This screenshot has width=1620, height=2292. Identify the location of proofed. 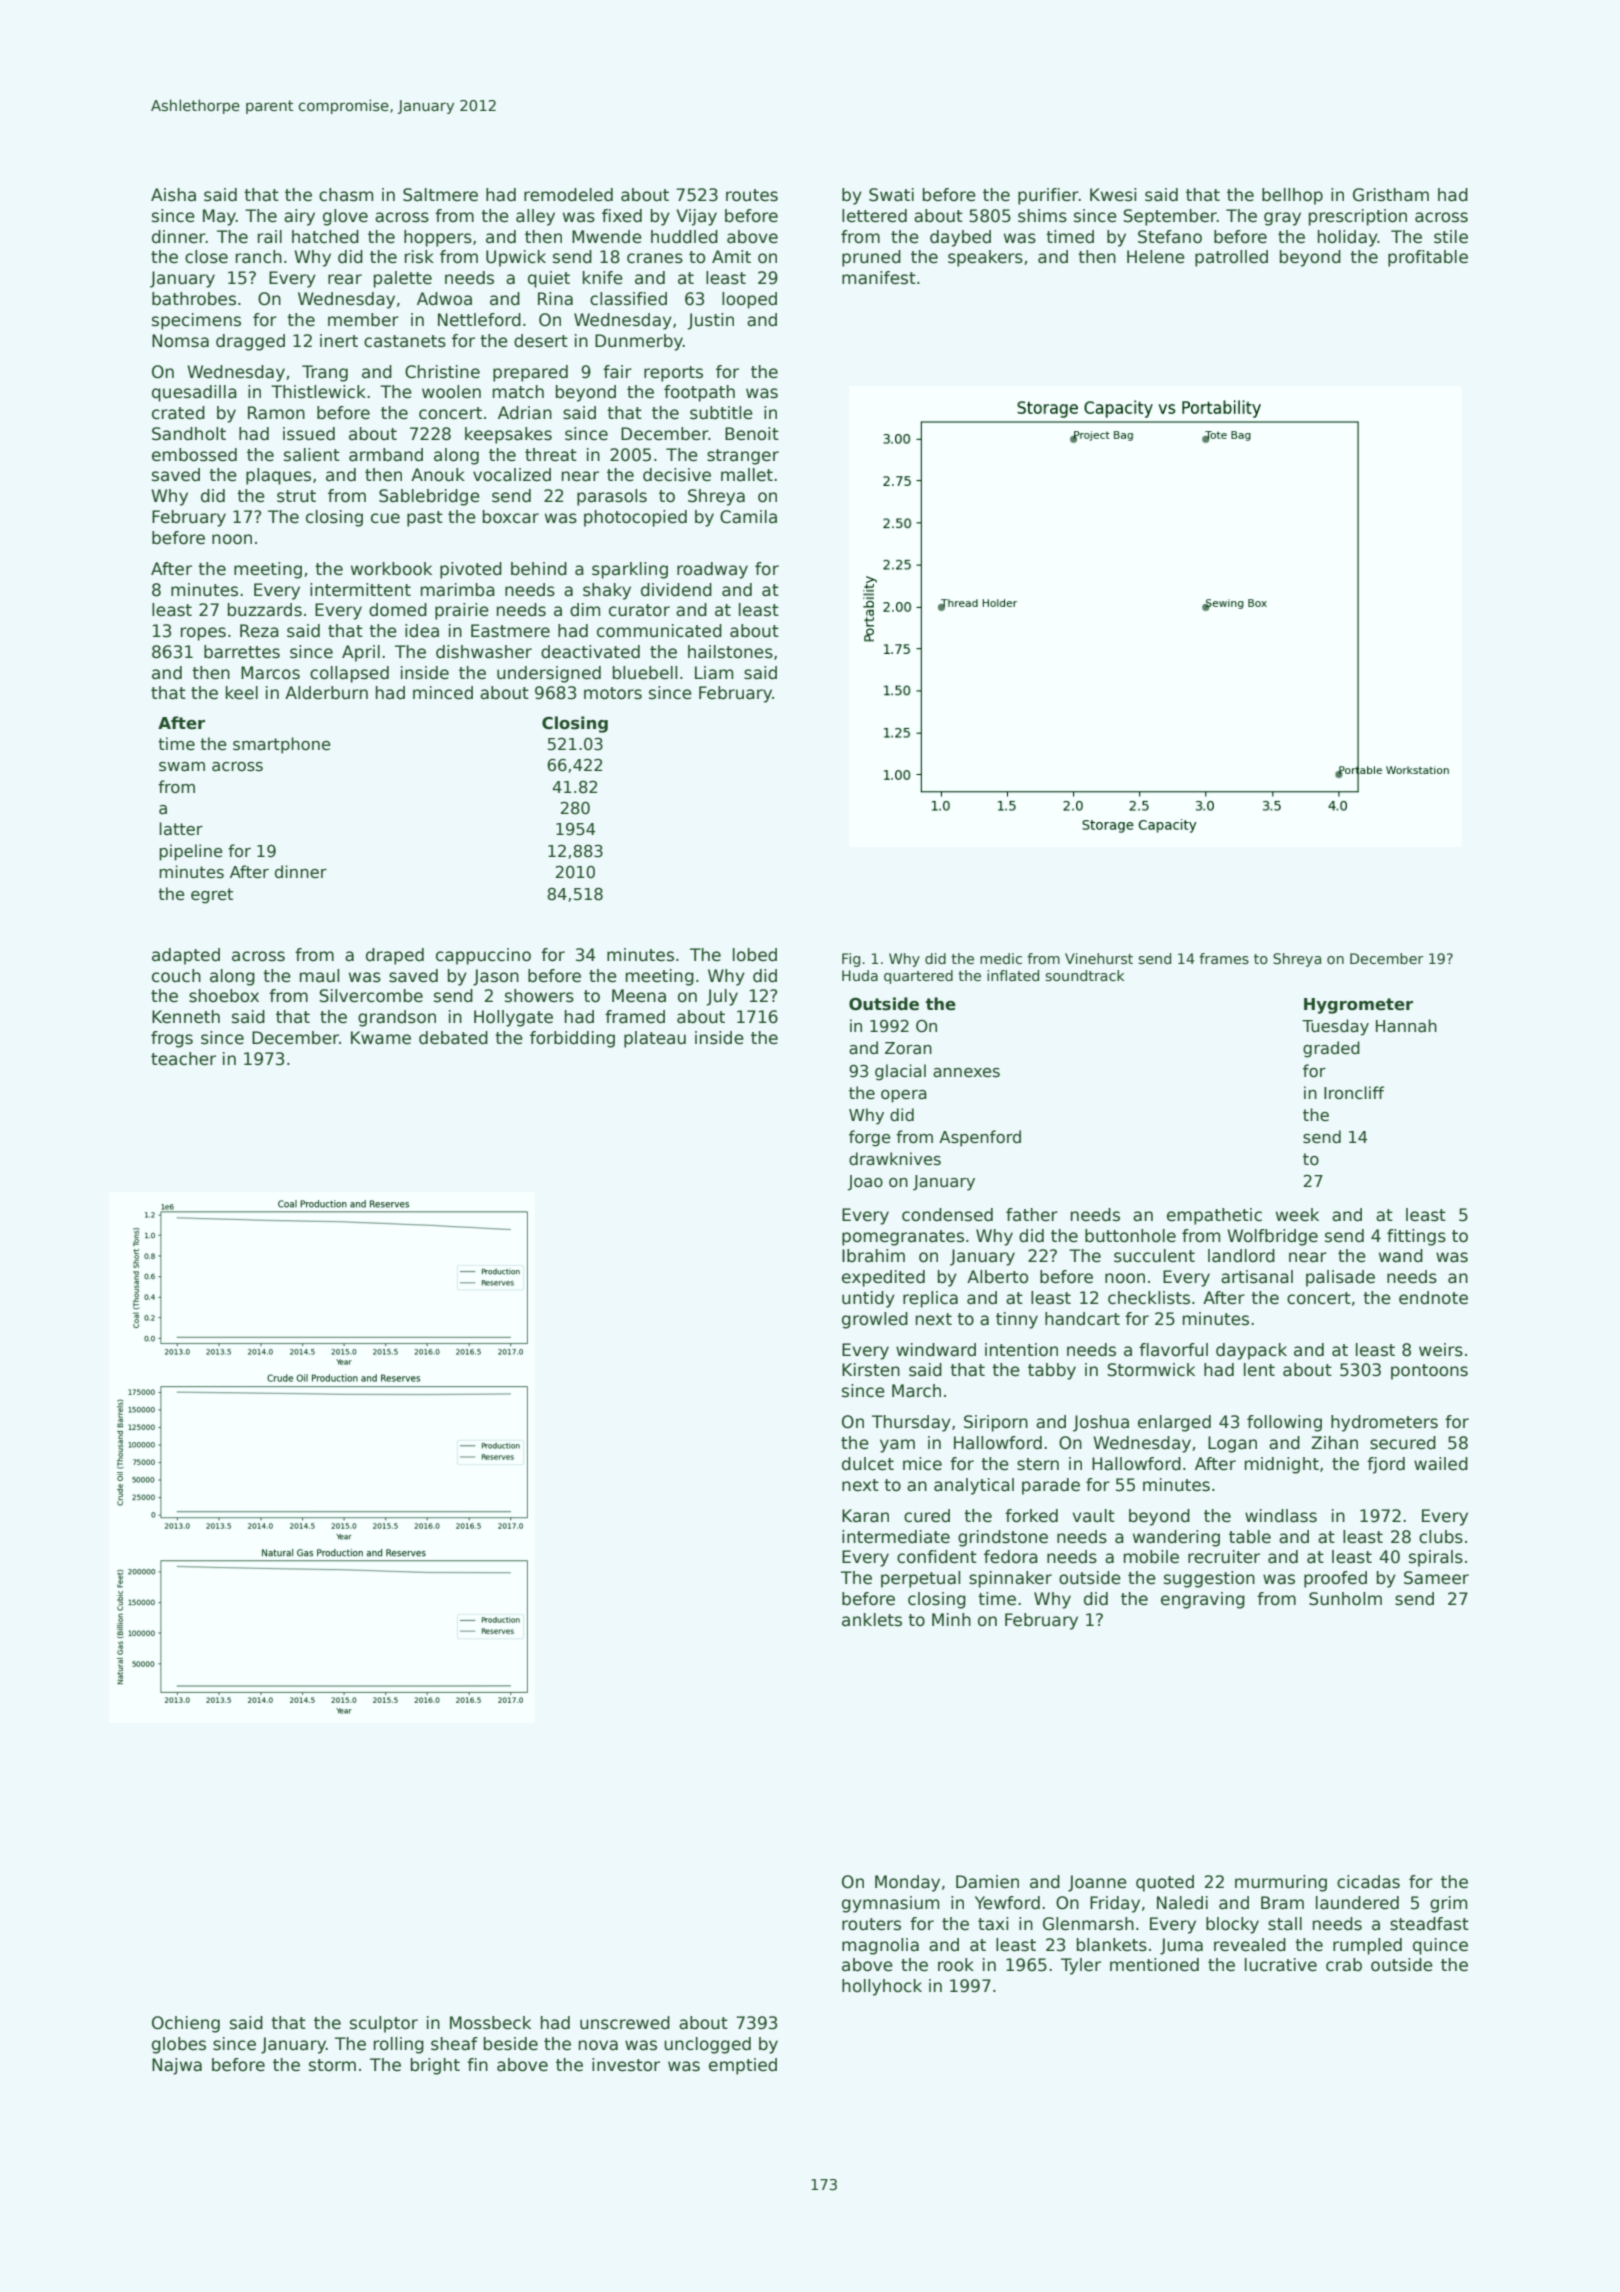
(1335, 1579).
